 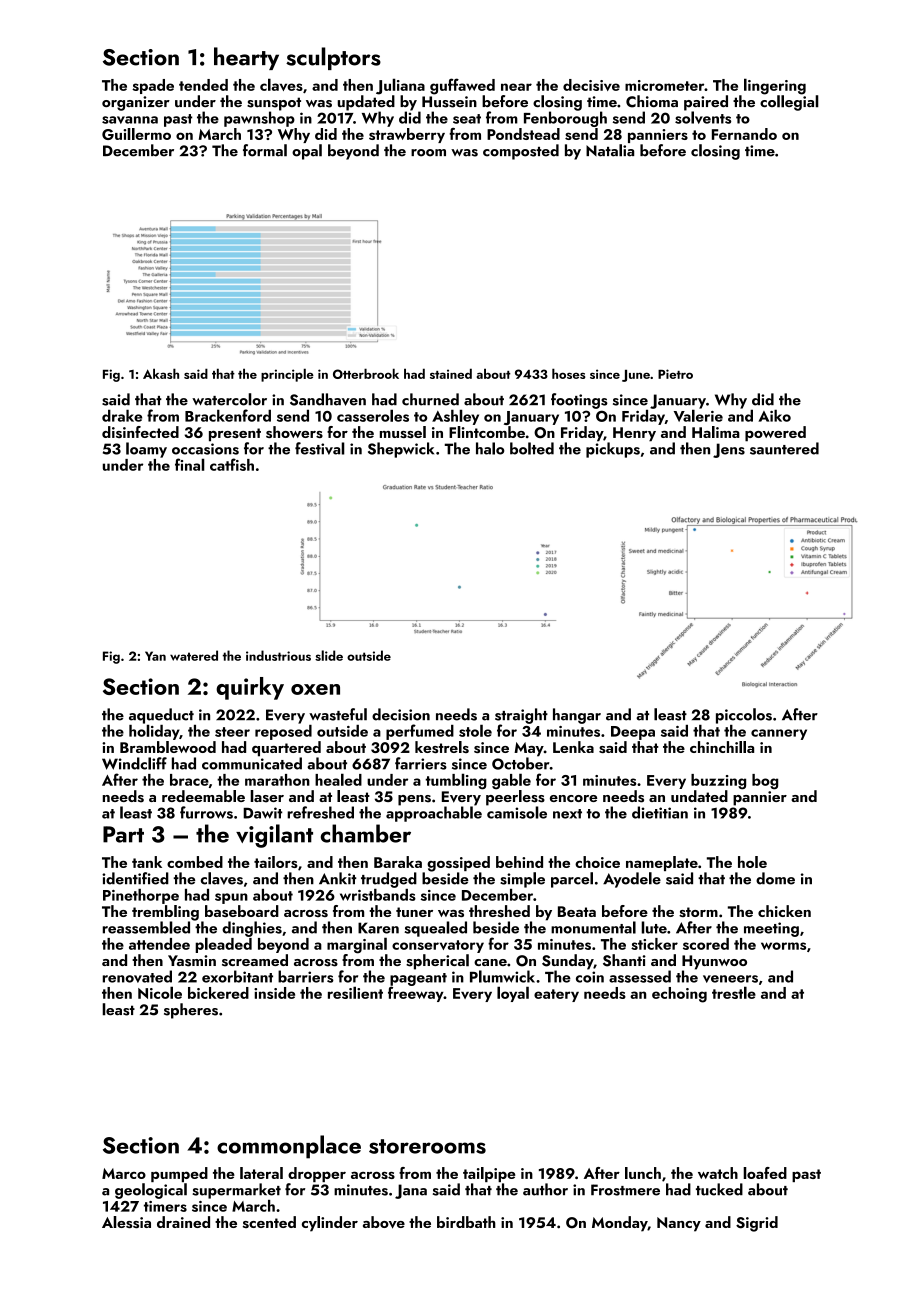 What do you see at coordinates (487, 432) in the page?
I see `Flintcombe` at bounding box center [487, 432].
